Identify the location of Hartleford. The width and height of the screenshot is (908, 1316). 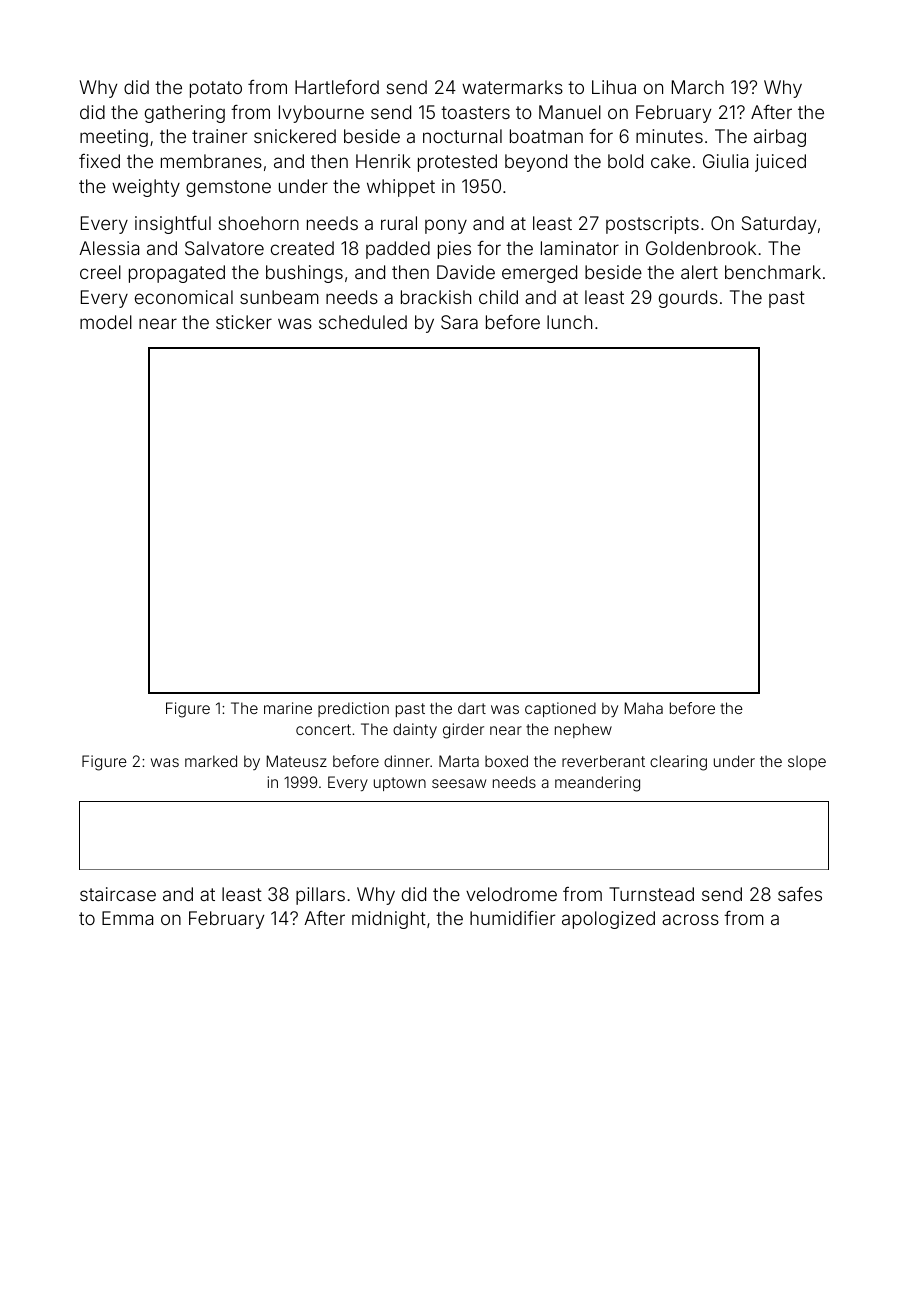
(337, 87).
